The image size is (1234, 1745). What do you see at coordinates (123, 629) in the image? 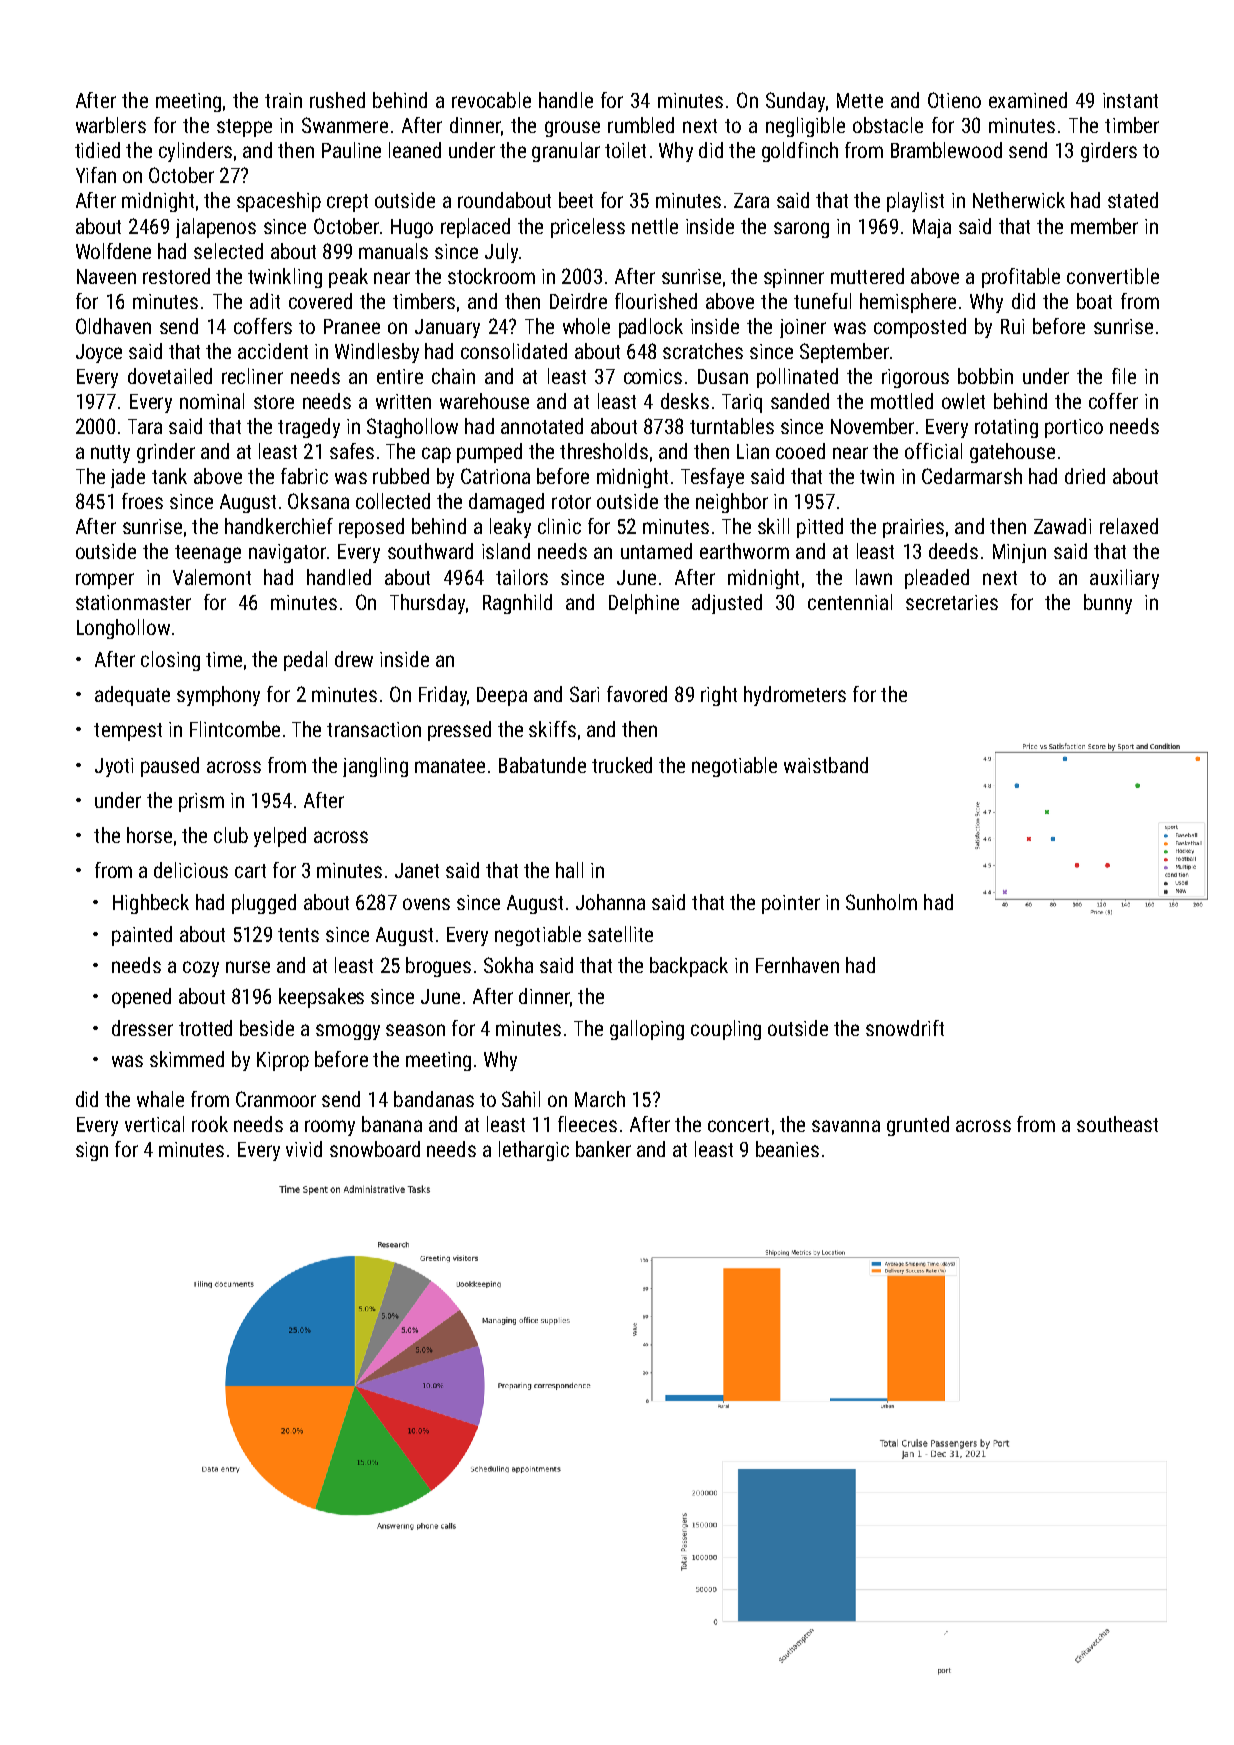
I see `Longhollow` at bounding box center [123, 629].
